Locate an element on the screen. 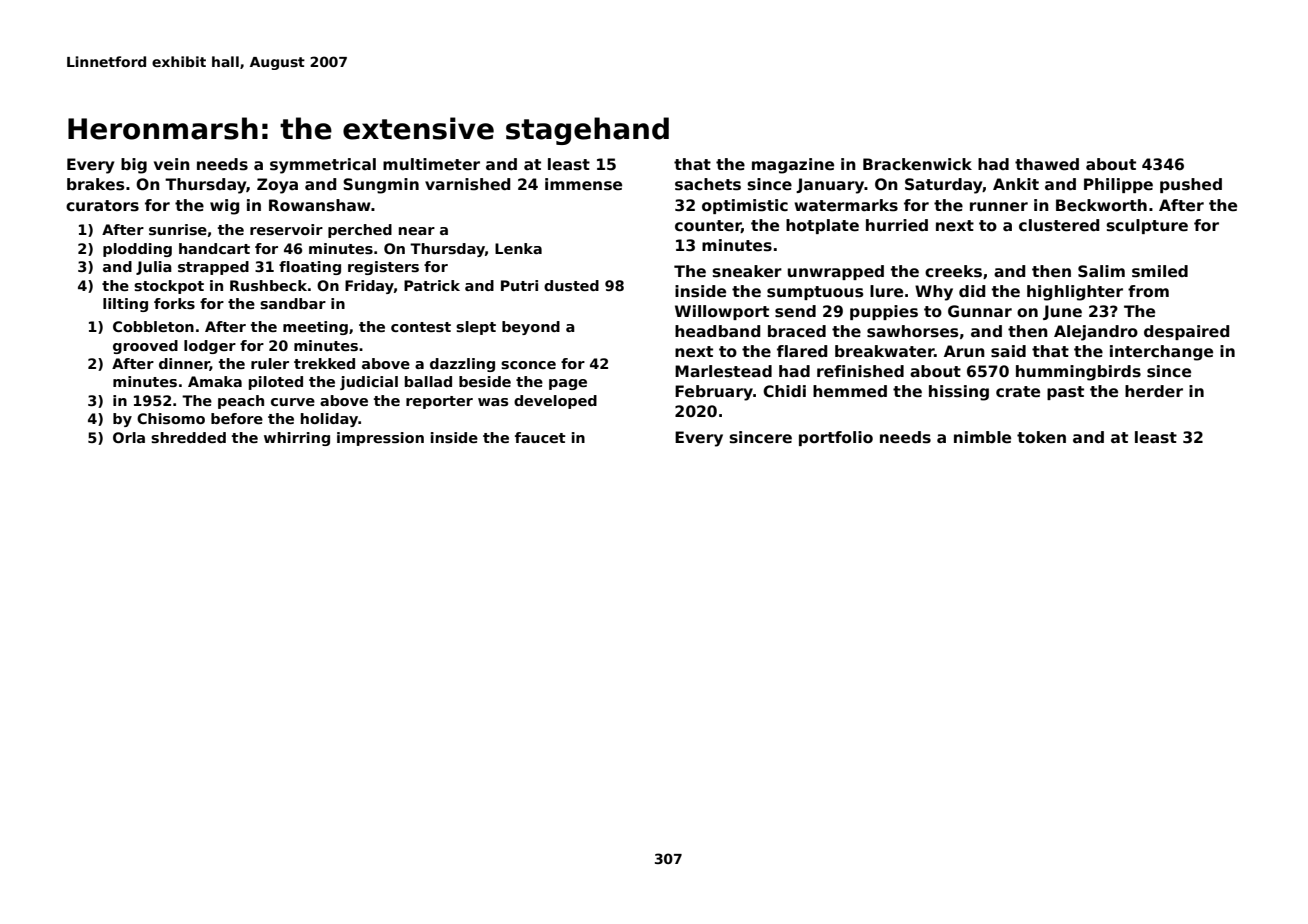  thawed is located at coordinates (1047, 164).
